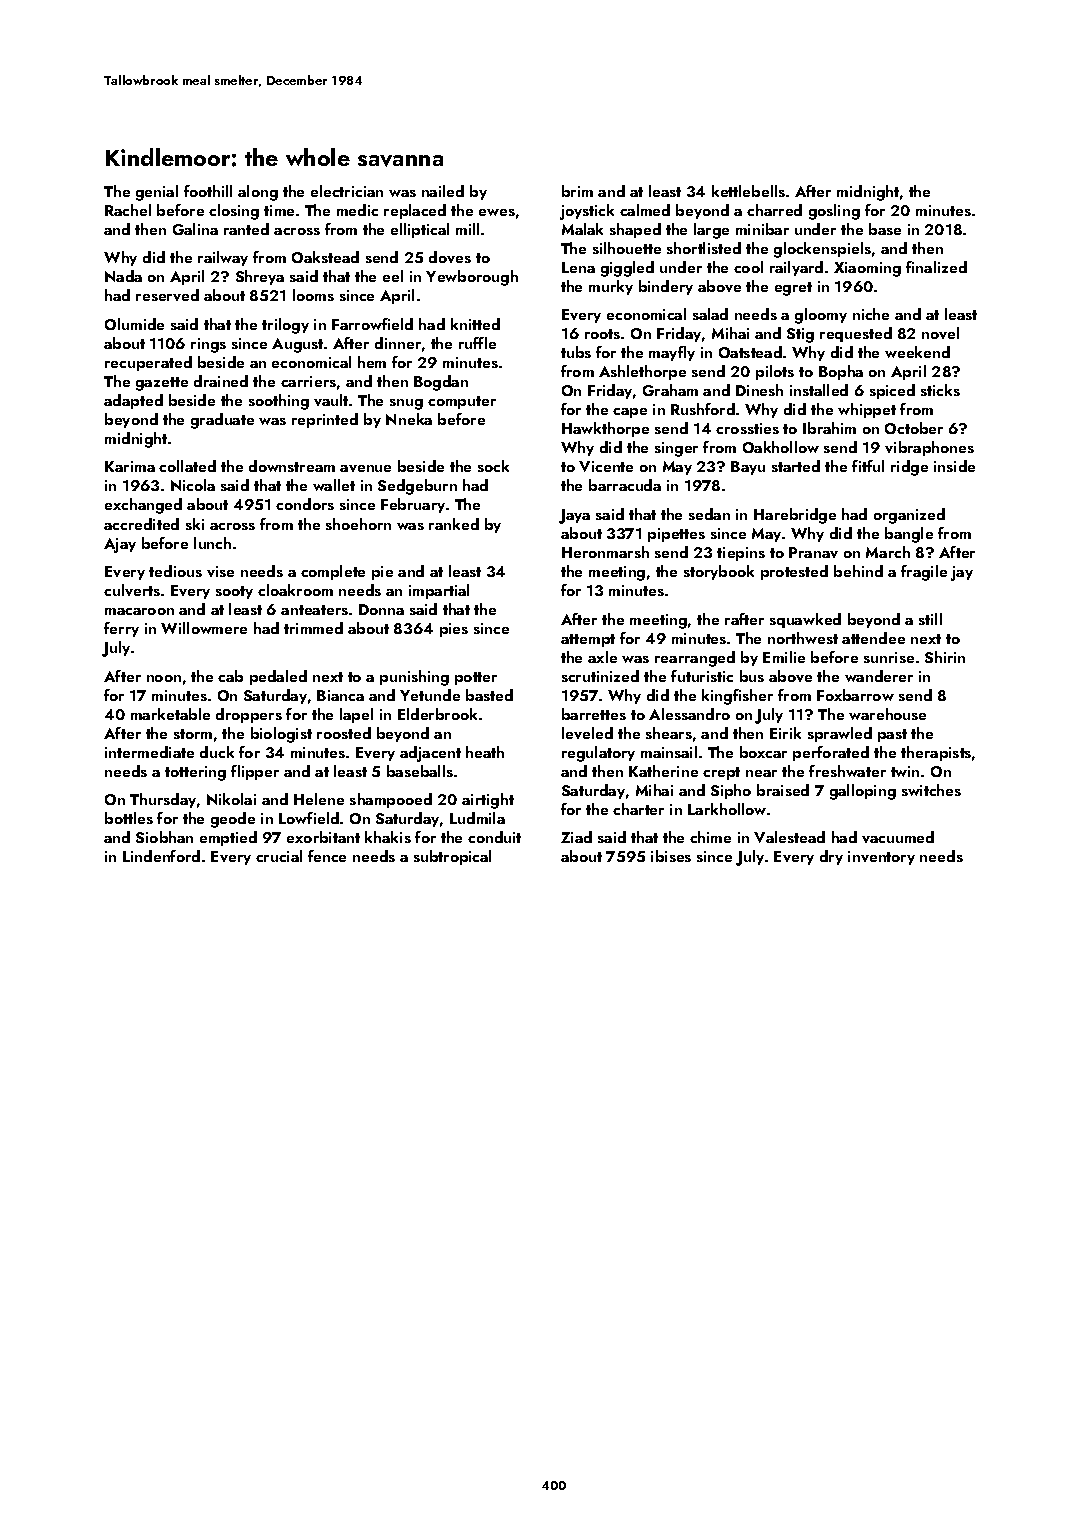 This document has width=1083, height=1532. I want to click on fence, so click(327, 856).
